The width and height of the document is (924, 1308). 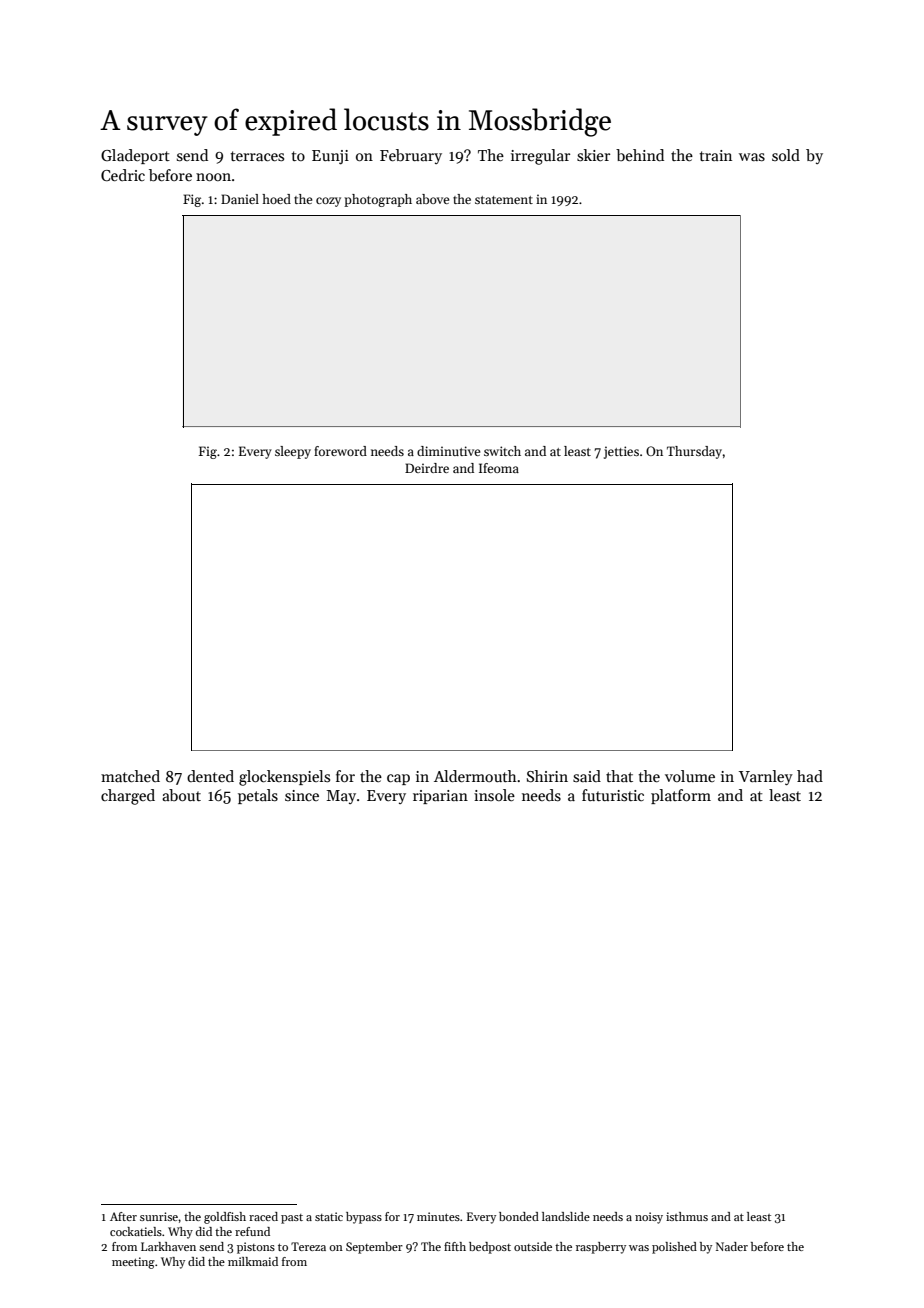 I want to click on noon, so click(x=213, y=177).
